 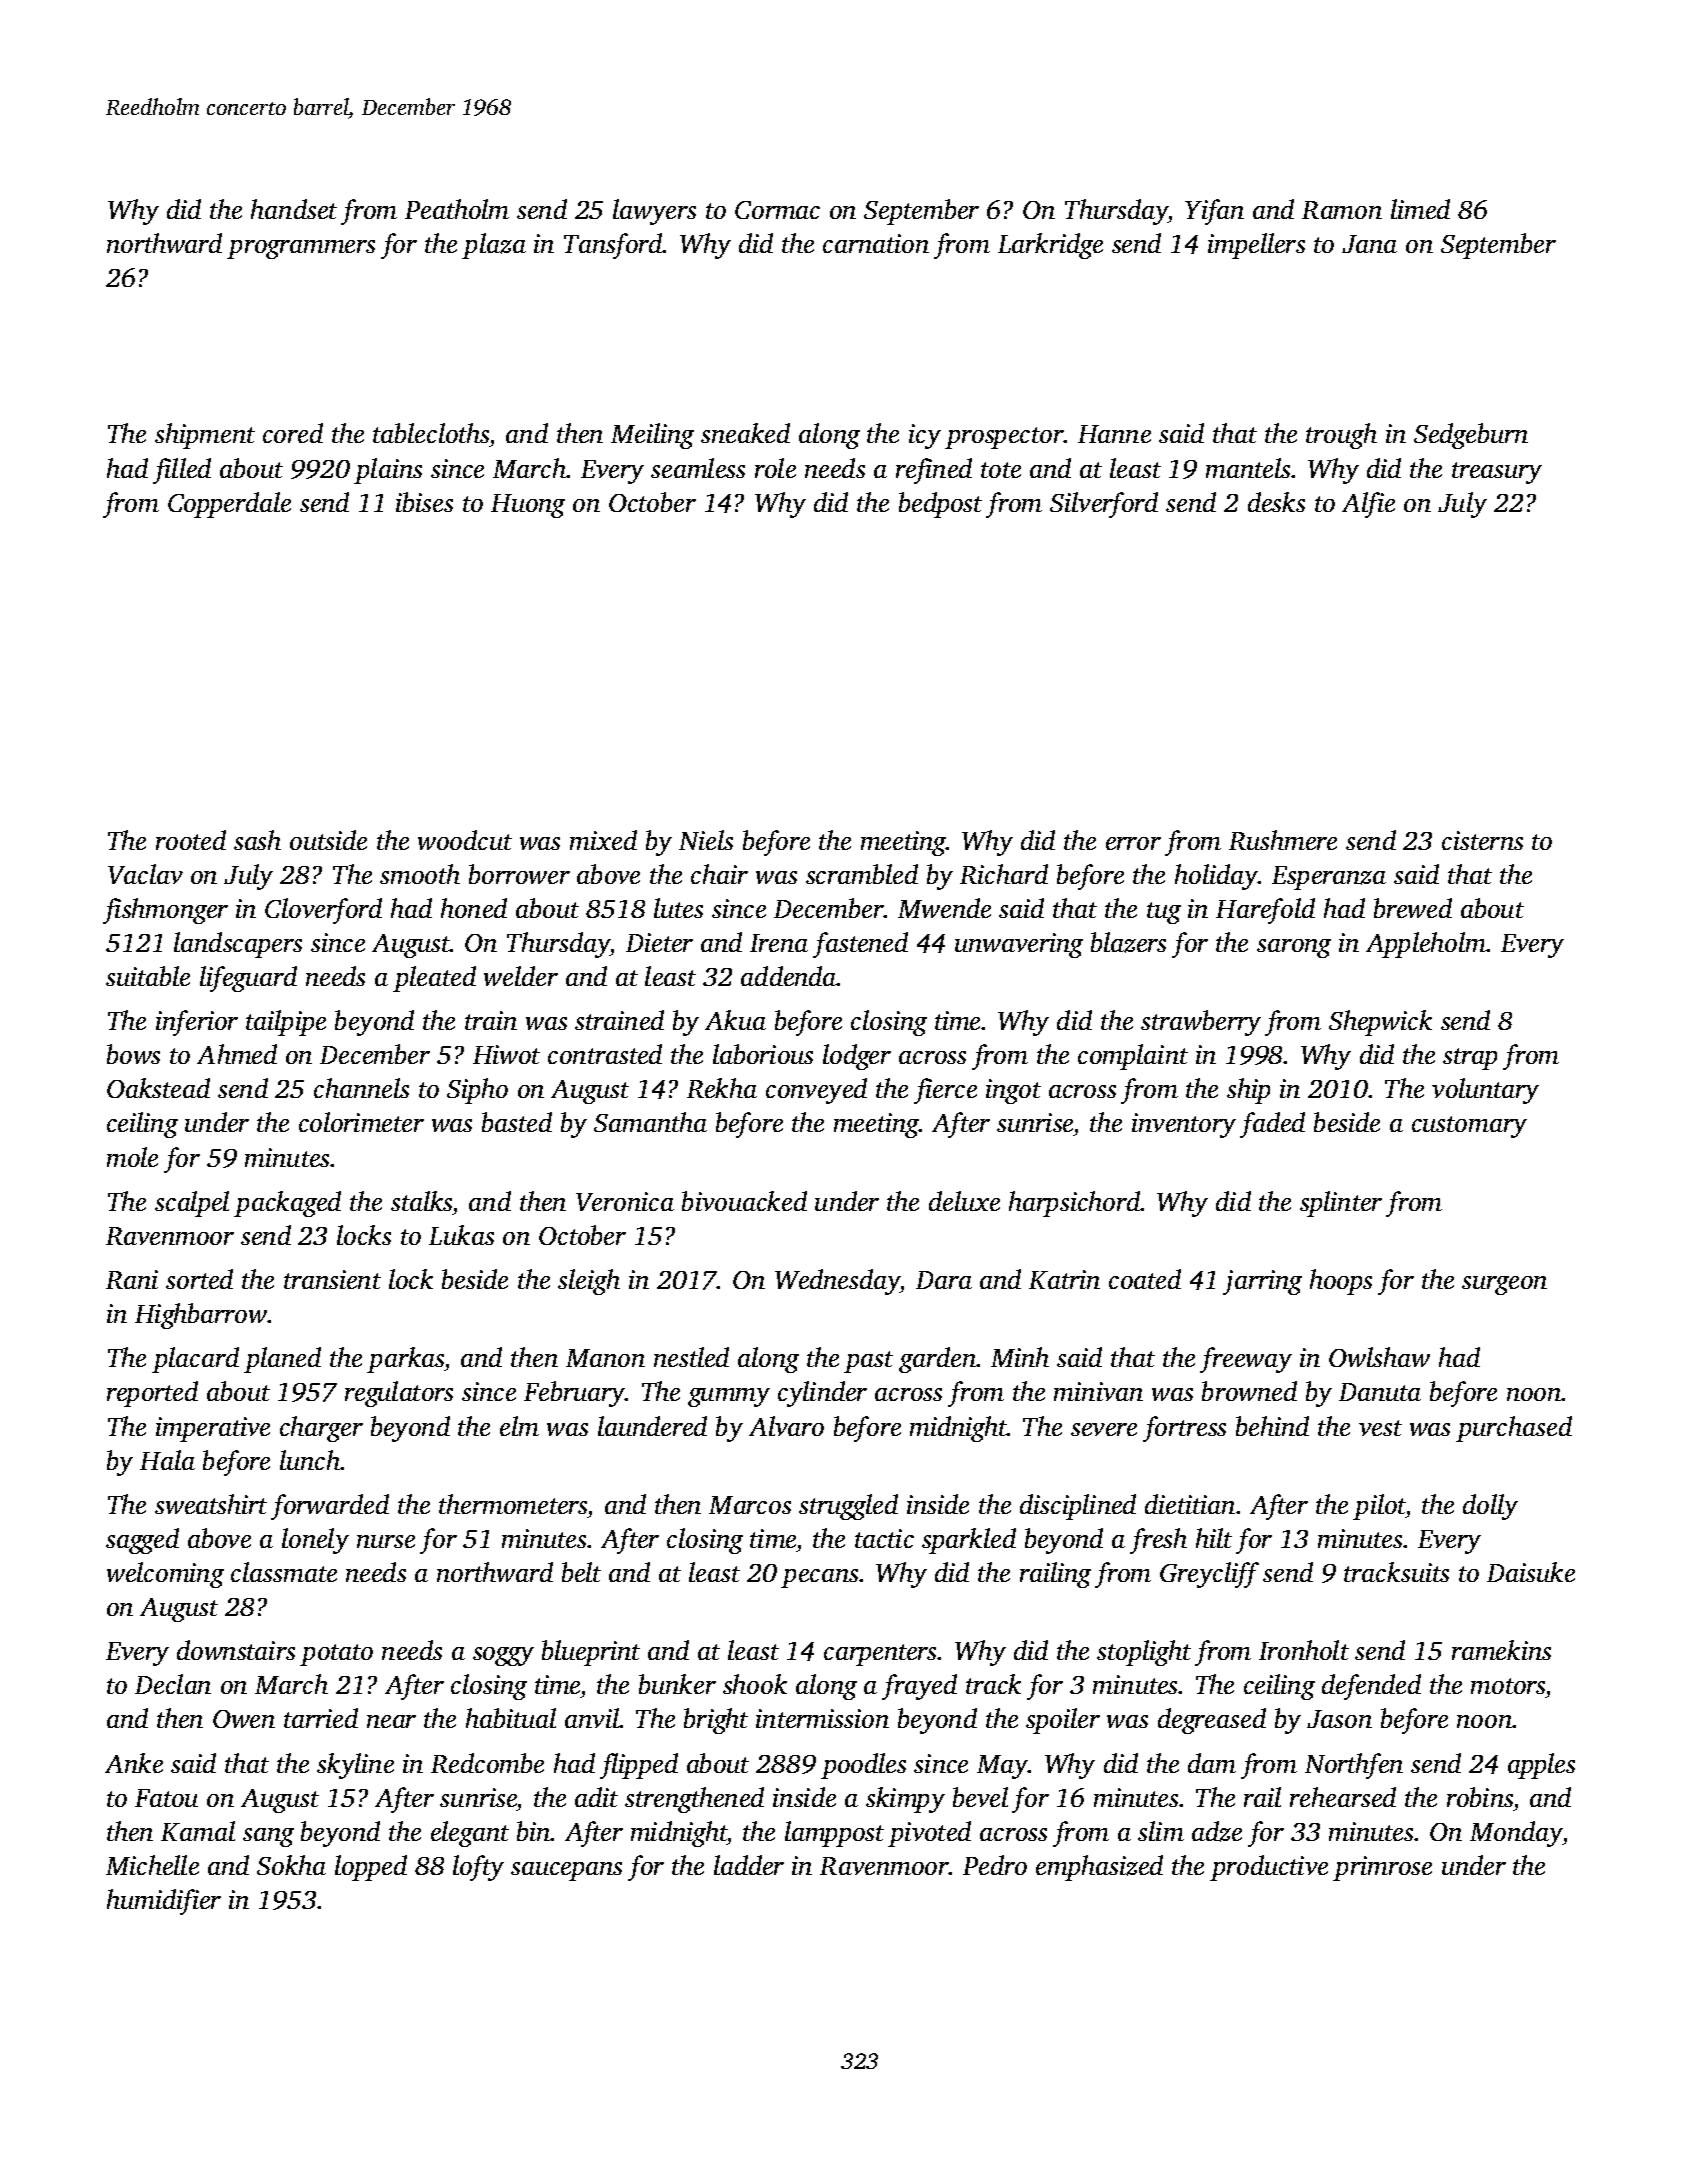 I want to click on limed, so click(x=1420, y=209).
